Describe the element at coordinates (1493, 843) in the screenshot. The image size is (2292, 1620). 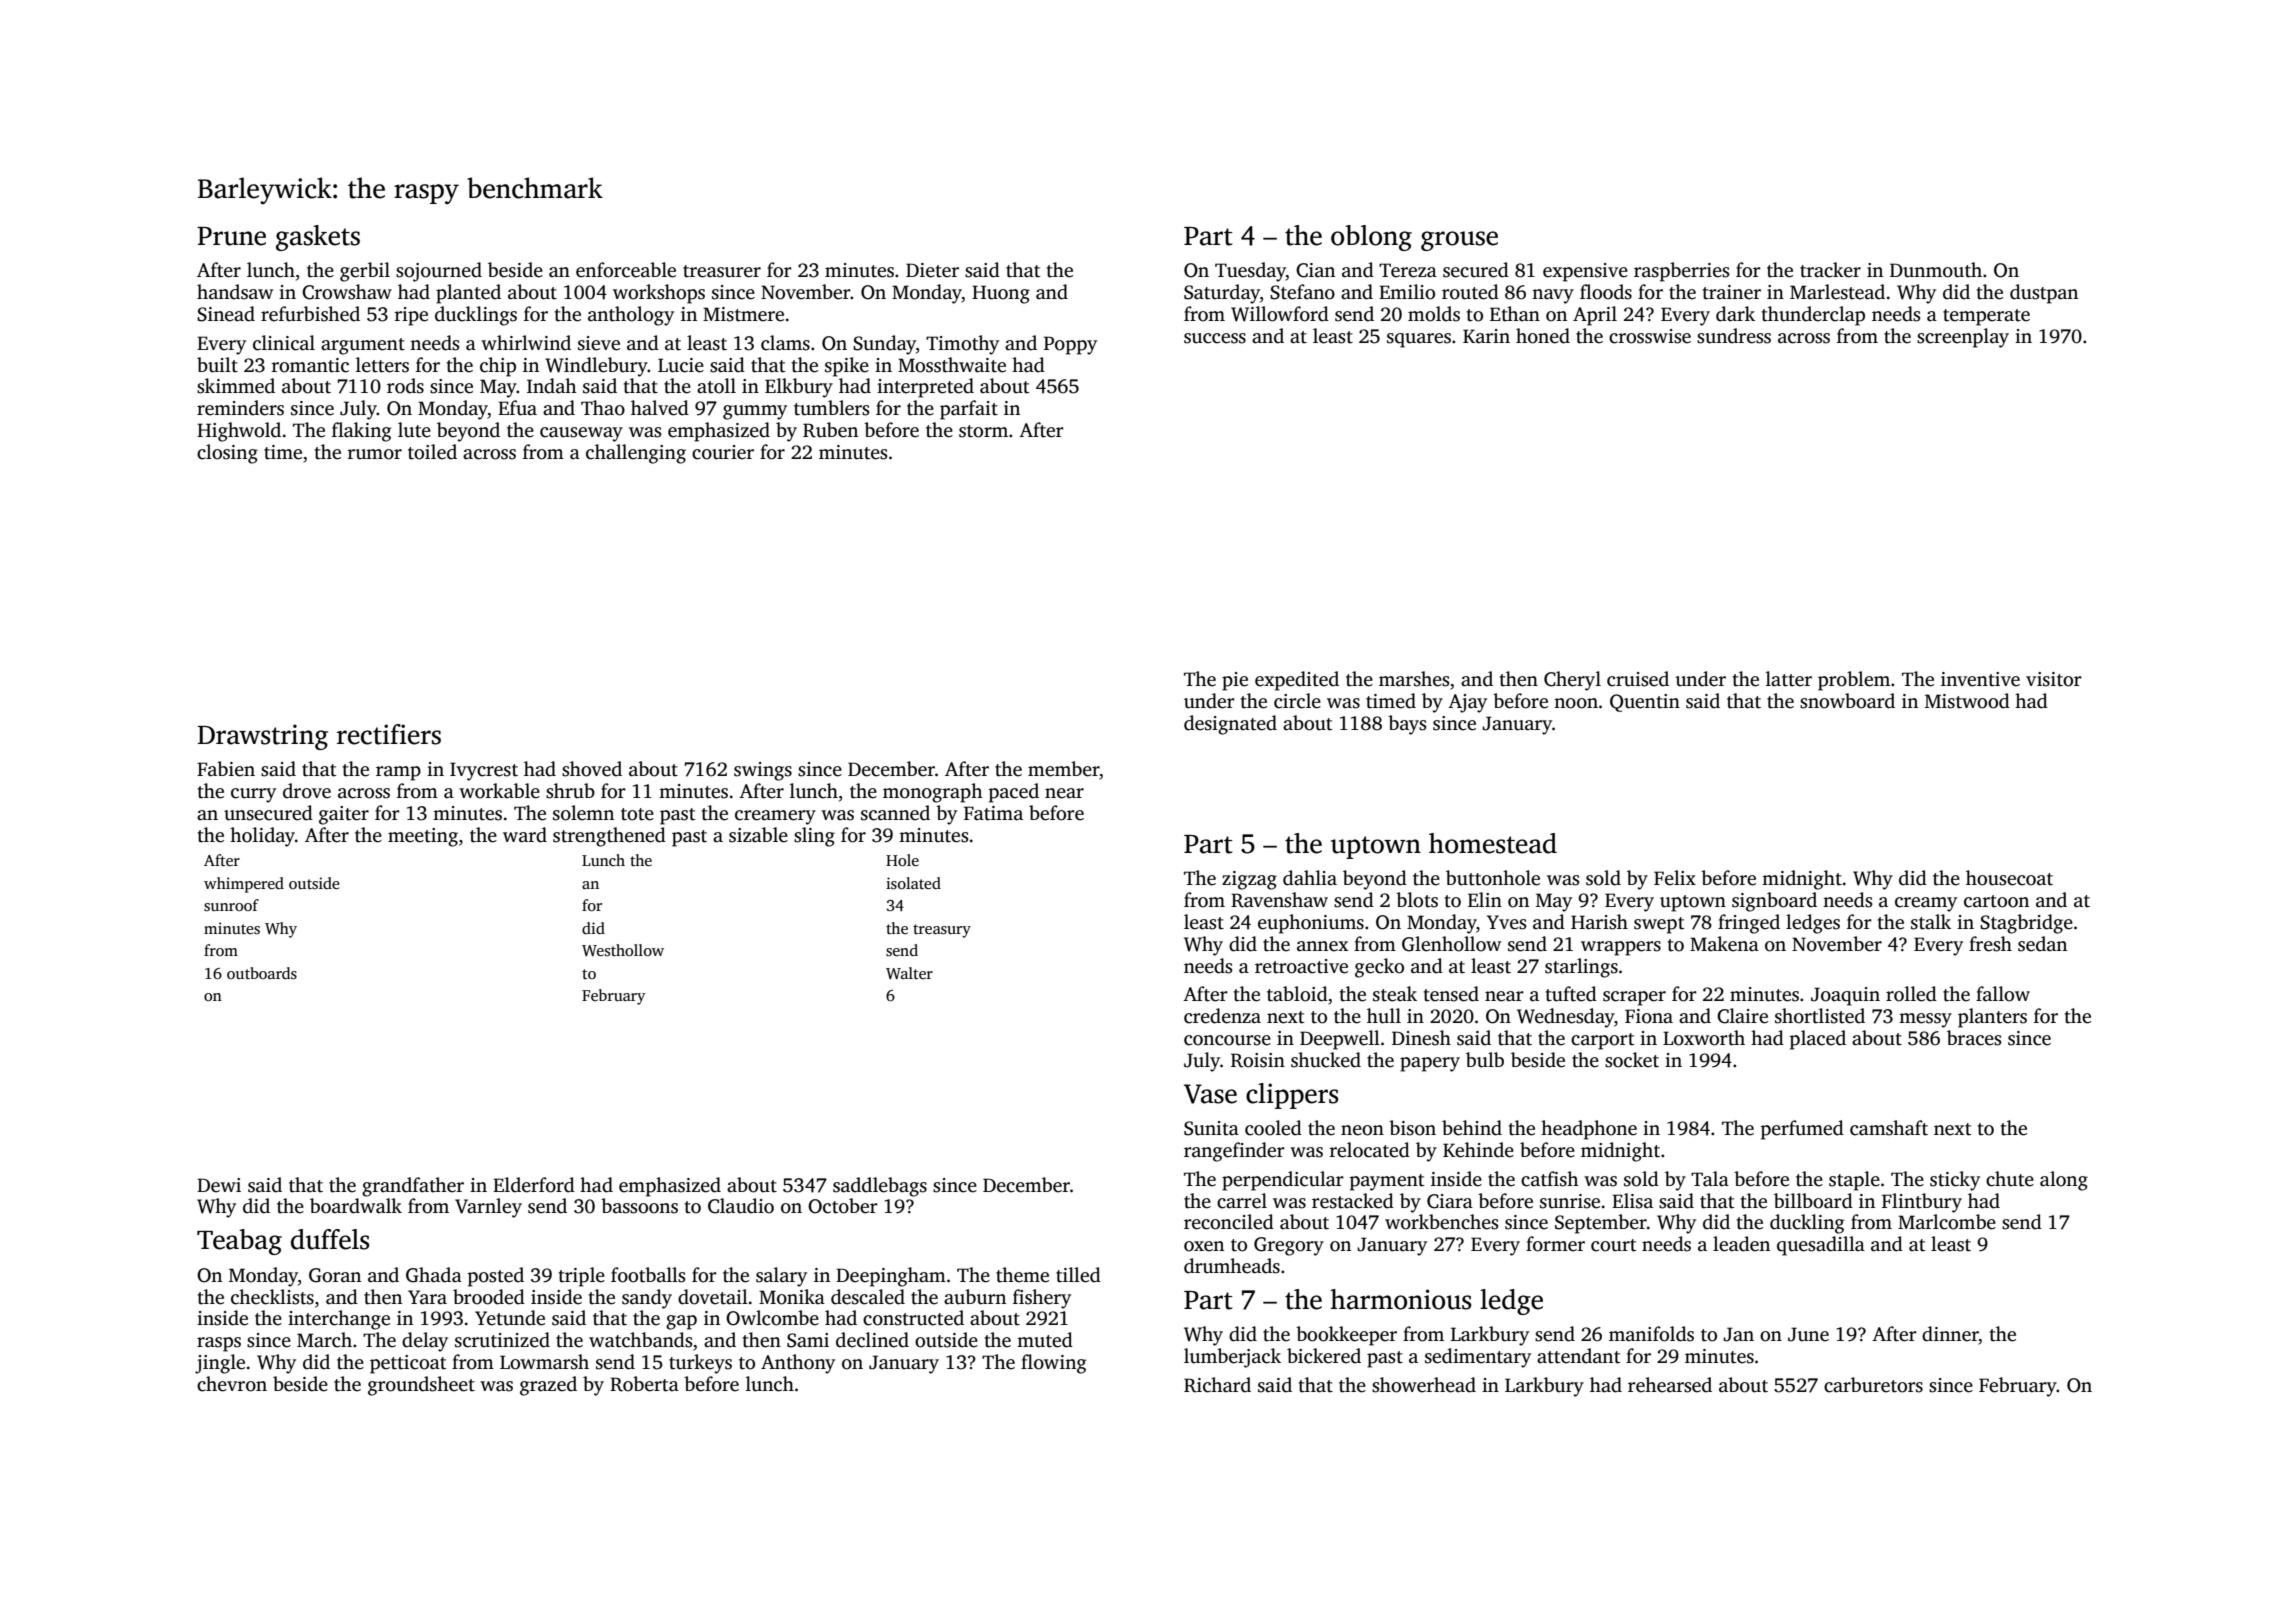
I see `homestead` at that location.
